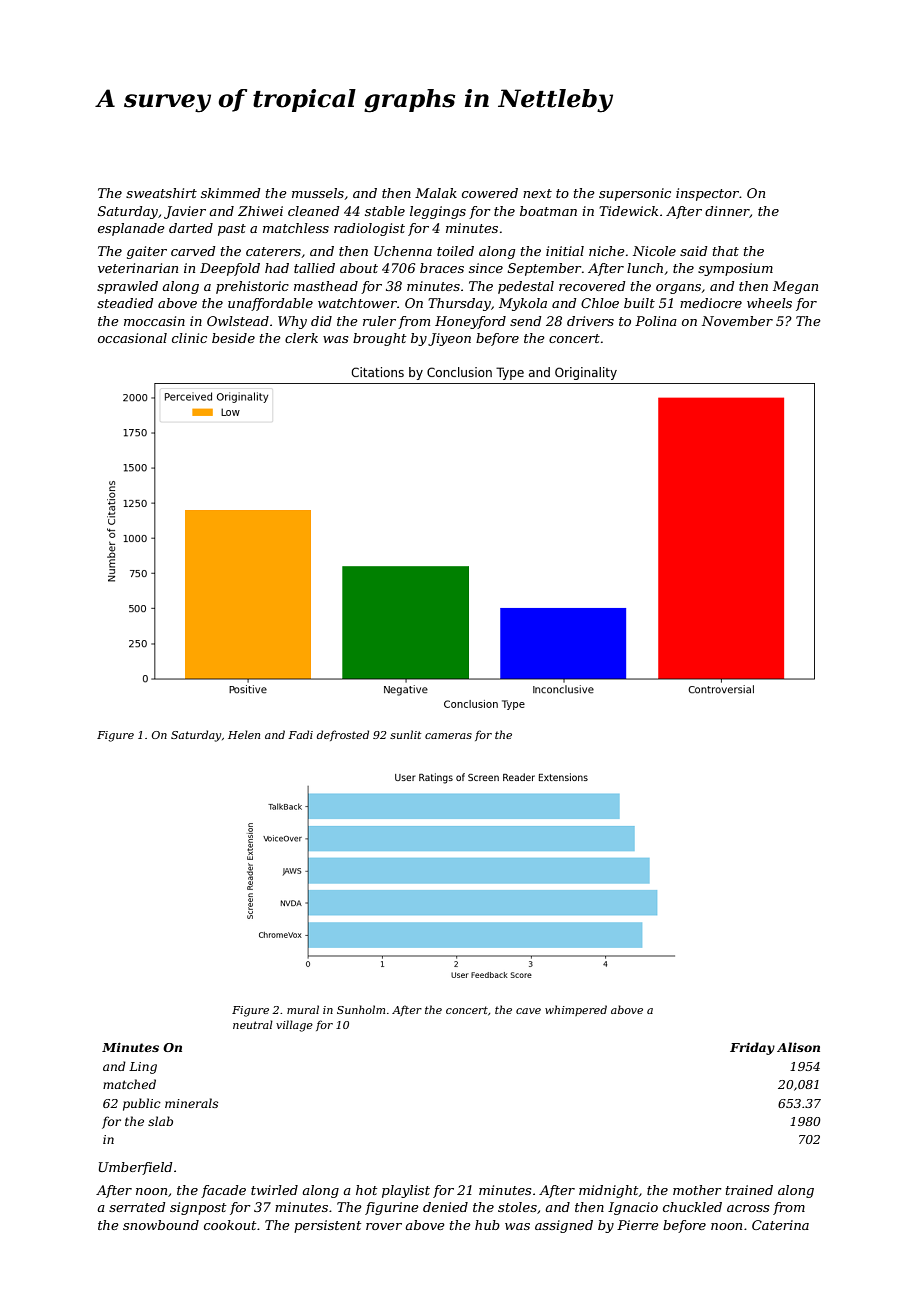  What do you see at coordinates (798, 1047) in the screenshot?
I see `Alison` at bounding box center [798, 1047].
